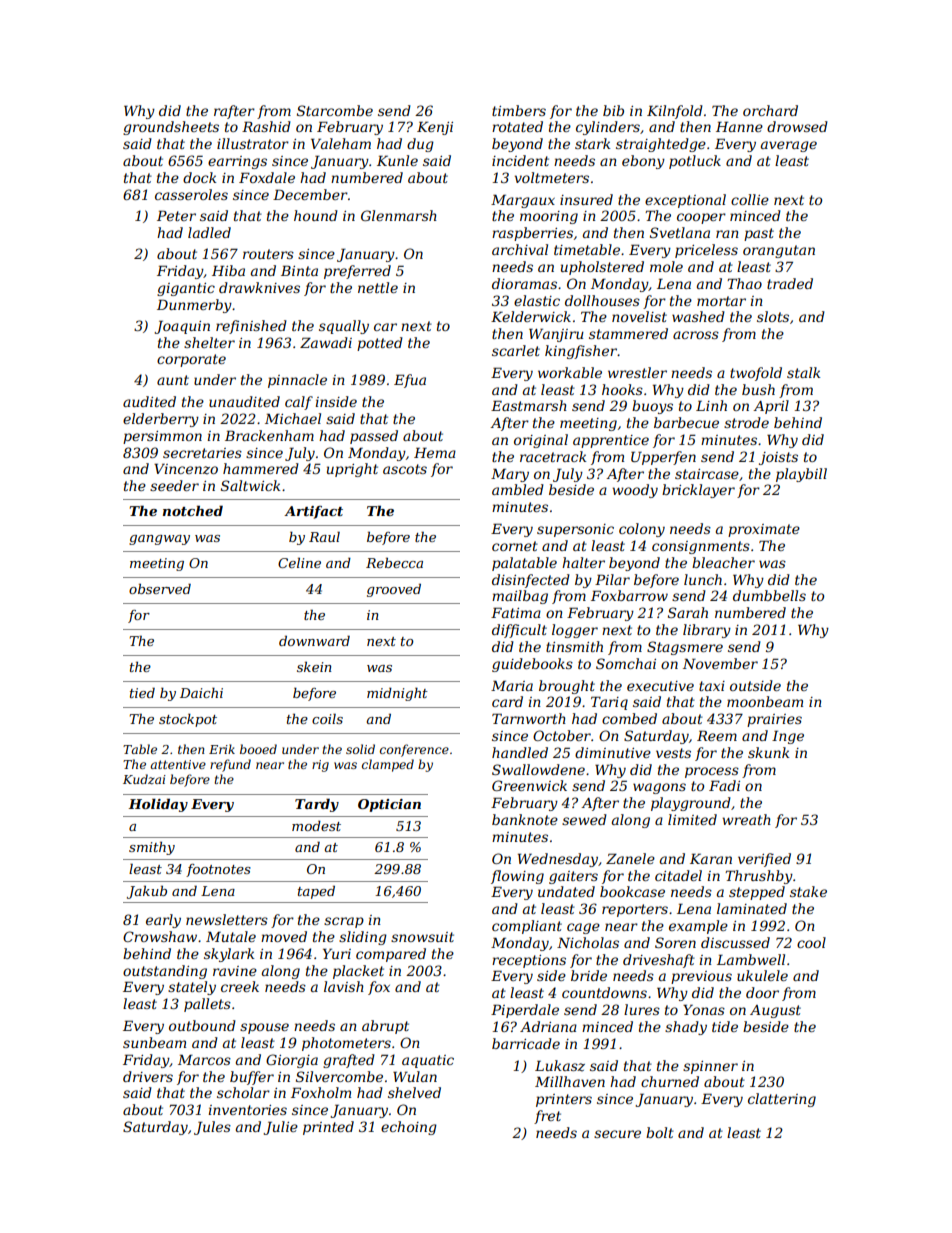 Image resolution: width=952 pixels, height=1233 pixels. Describe the element at coordinates (739, 126) in the screenshot. I see `Hanne` at that location.
